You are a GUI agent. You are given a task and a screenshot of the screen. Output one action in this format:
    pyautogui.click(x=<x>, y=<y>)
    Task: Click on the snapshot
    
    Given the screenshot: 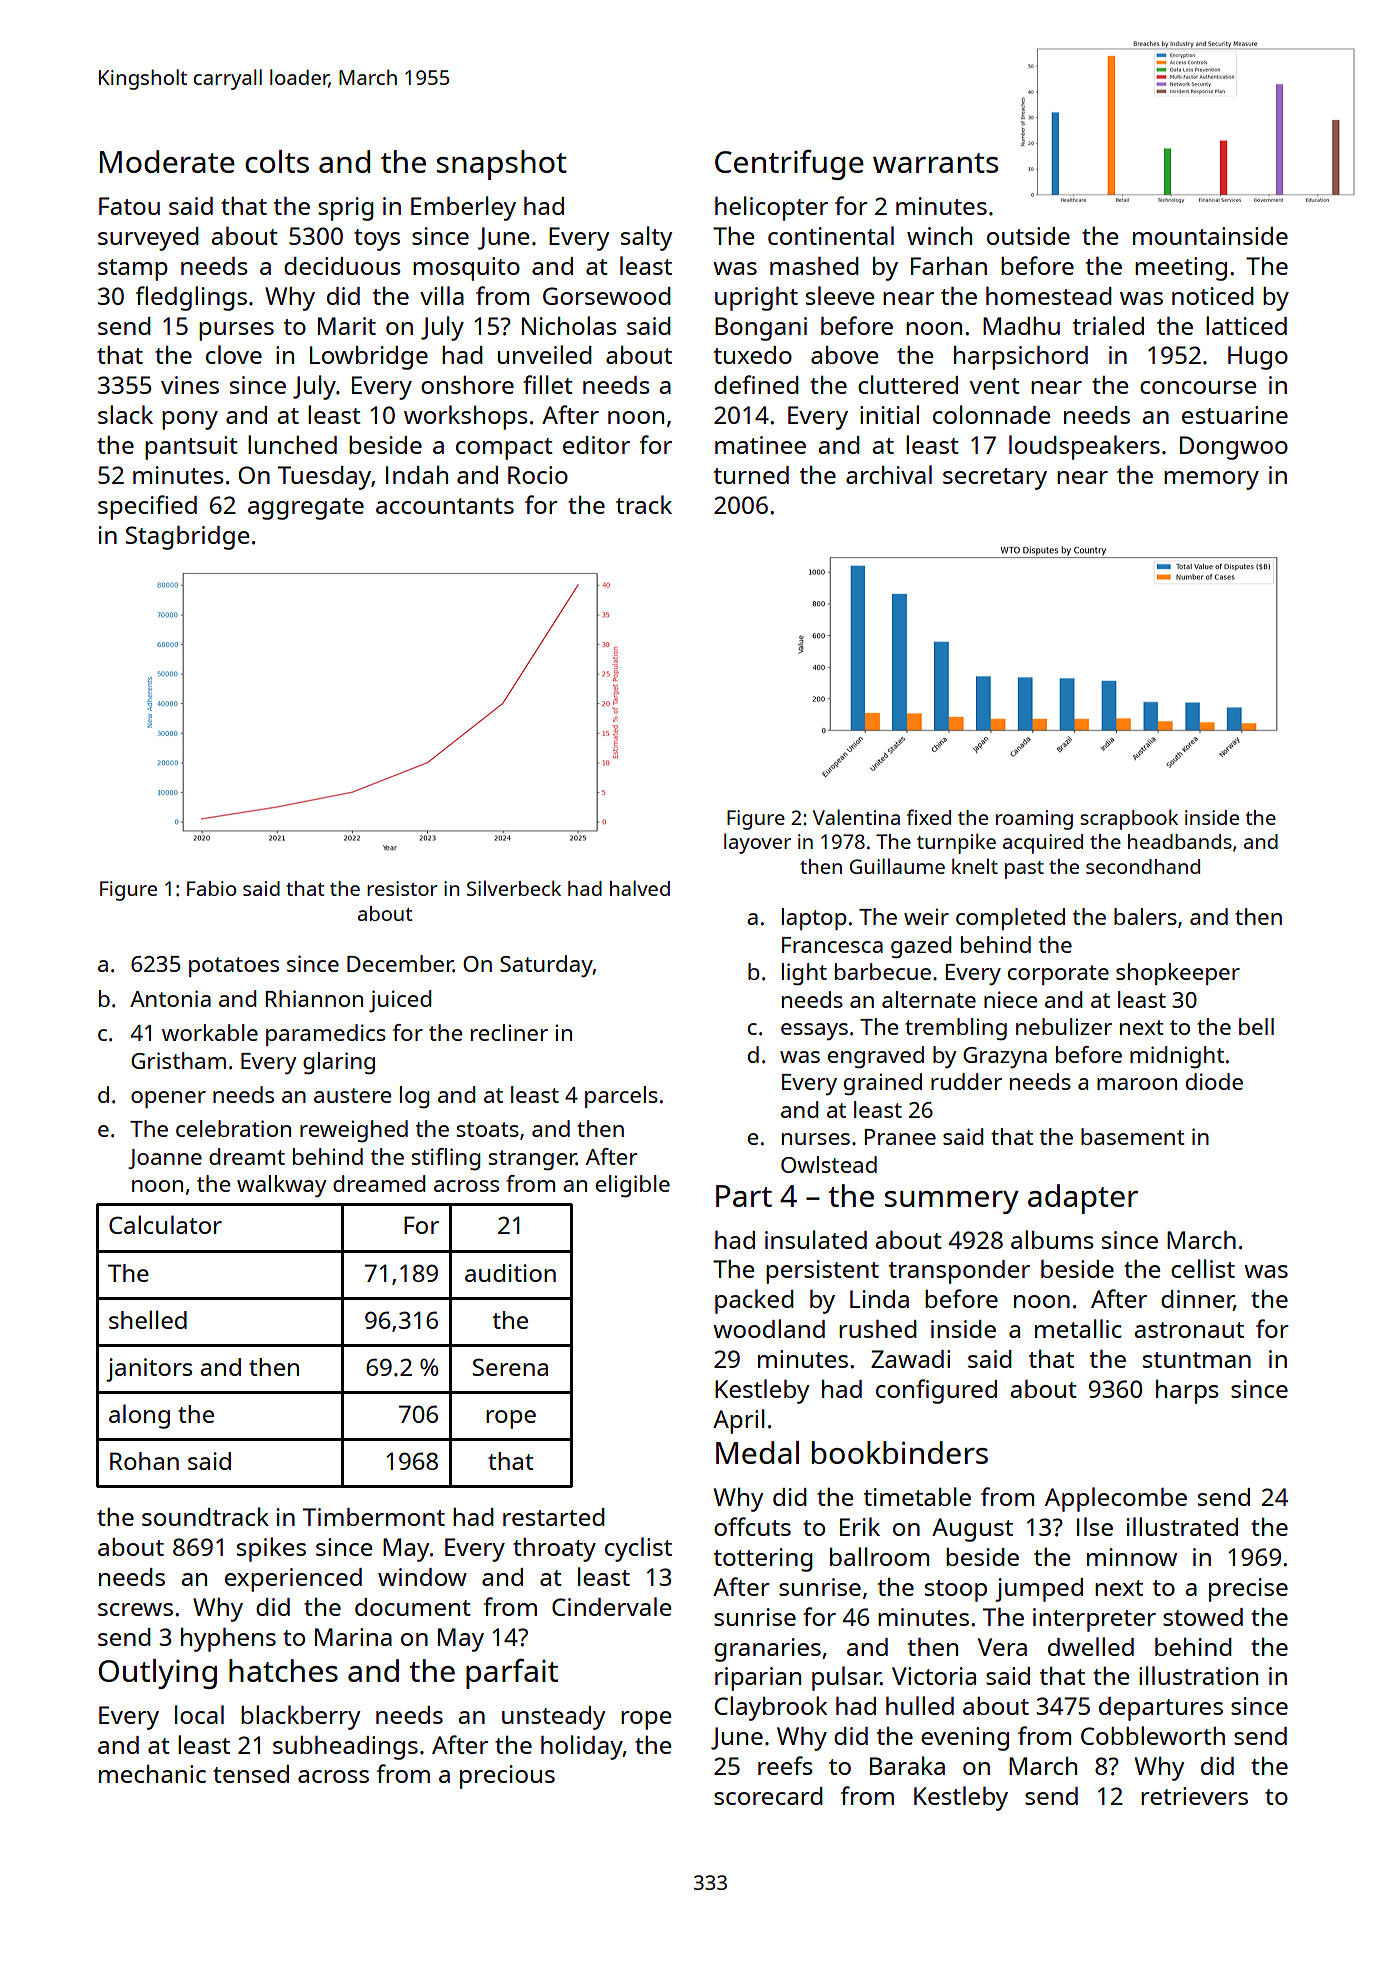 What is the action you would take?
    pyautogui.click(x=502, y=165)
